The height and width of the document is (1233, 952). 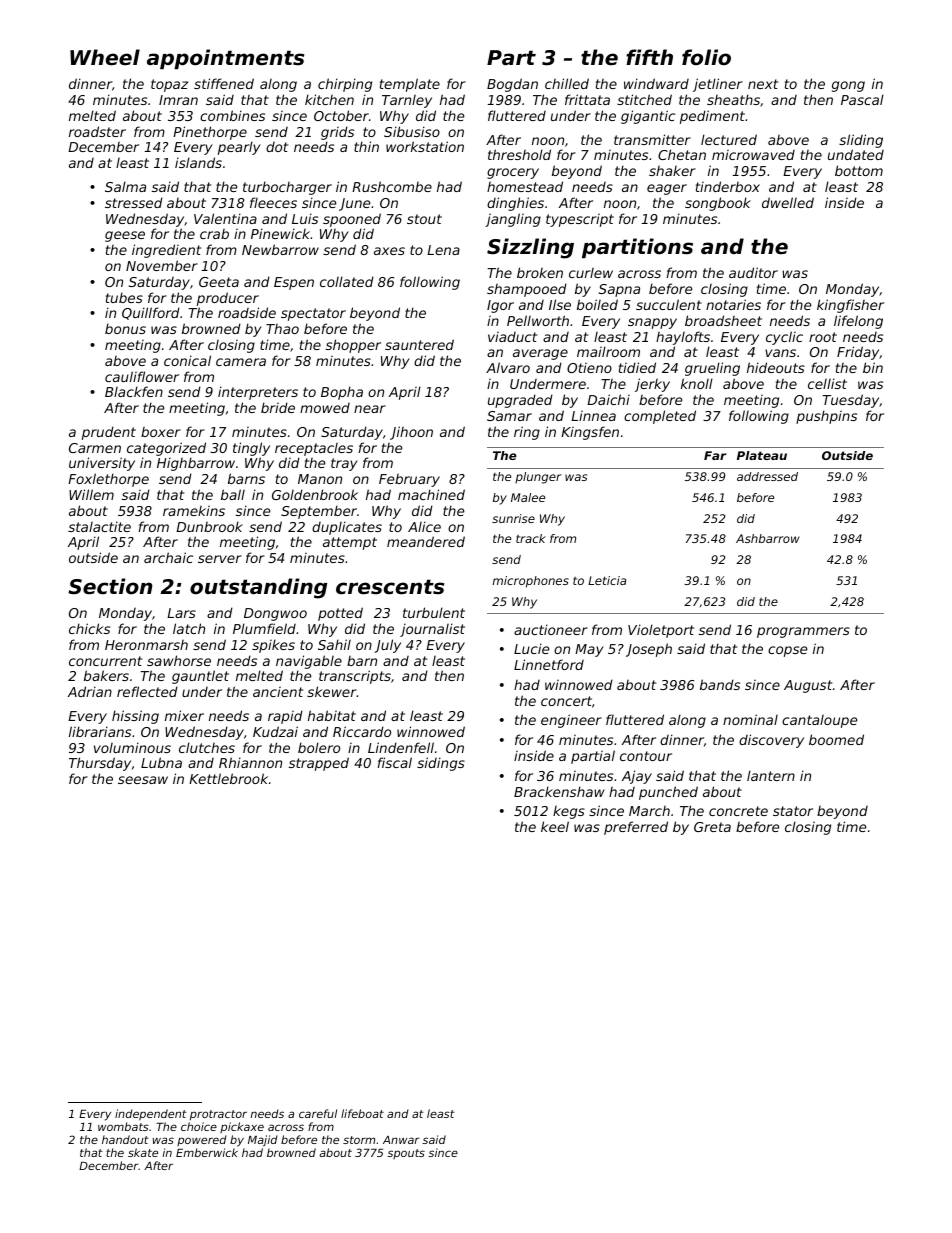 I want to click on Kettlebrook, so click(x=228, y=778).
